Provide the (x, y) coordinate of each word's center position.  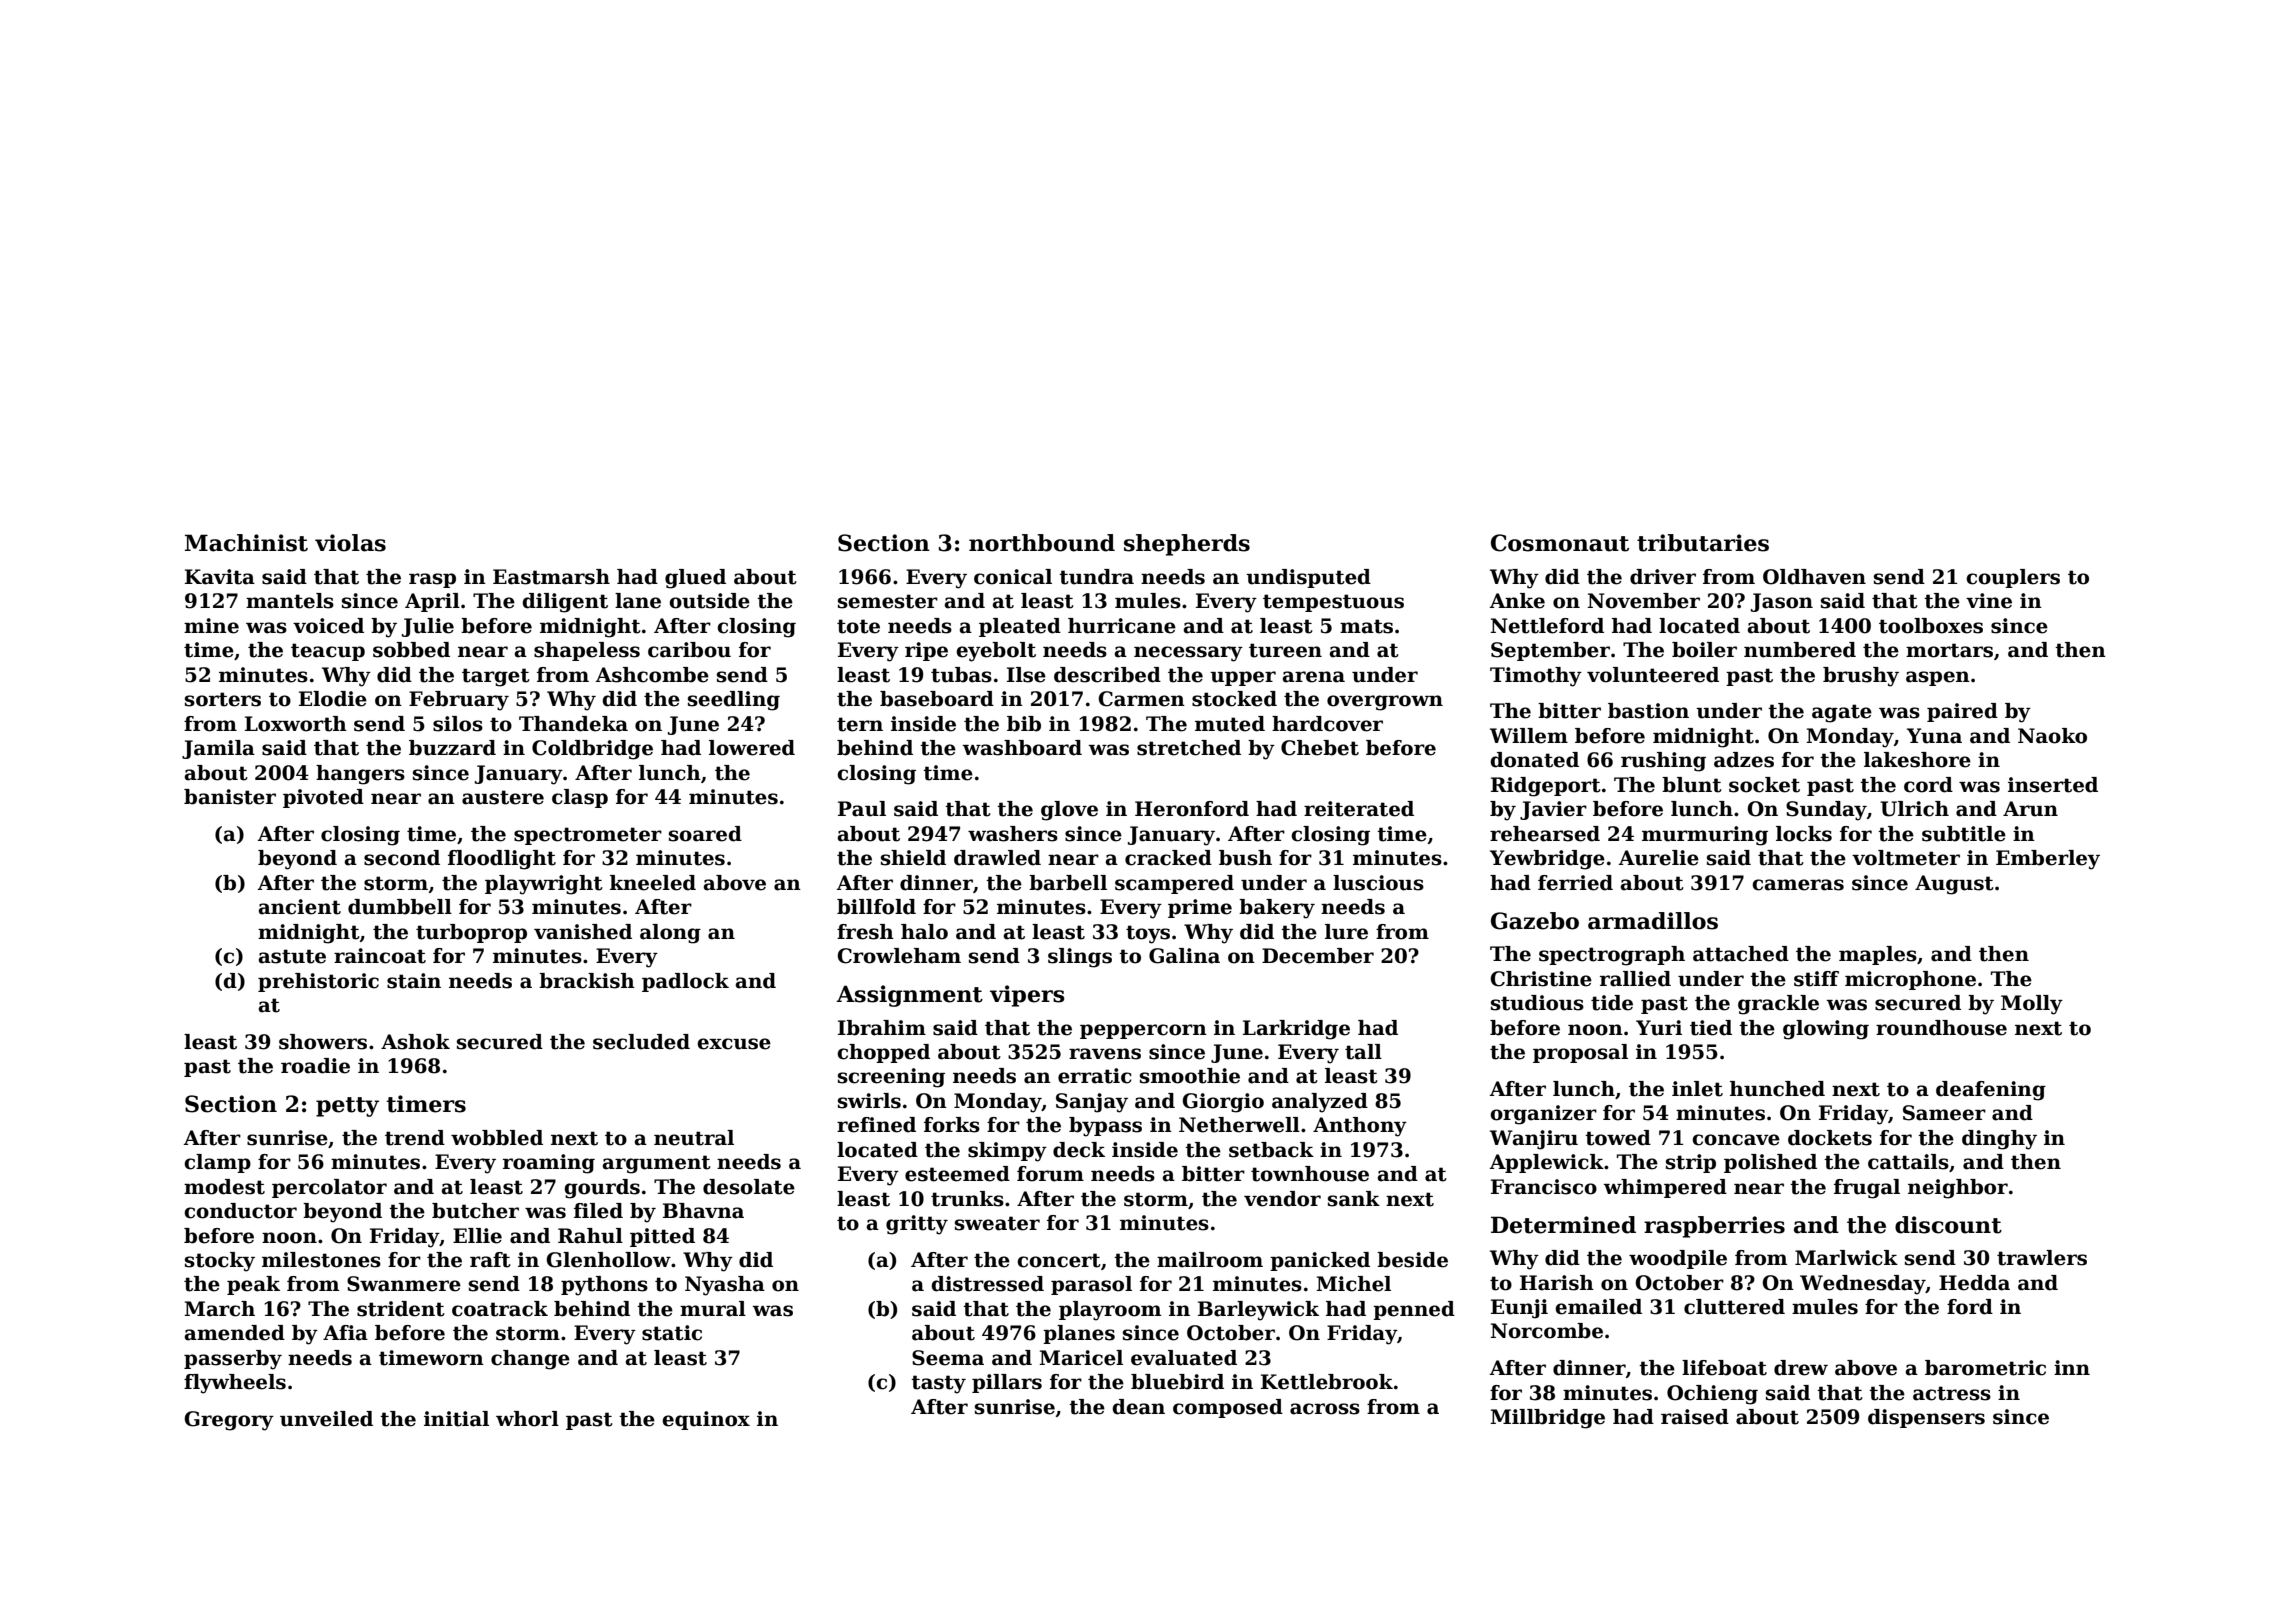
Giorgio (1223, 1103)
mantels (290, 601)
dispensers (1926, 1418)
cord (1928, 785)
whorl (527, 1419)
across (1325, 1409)
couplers (2013, 578)
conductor (240, 1211)
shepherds (1187, 545)
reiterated (1359, 809)
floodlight (502, 860)
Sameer (1944, 1113)
